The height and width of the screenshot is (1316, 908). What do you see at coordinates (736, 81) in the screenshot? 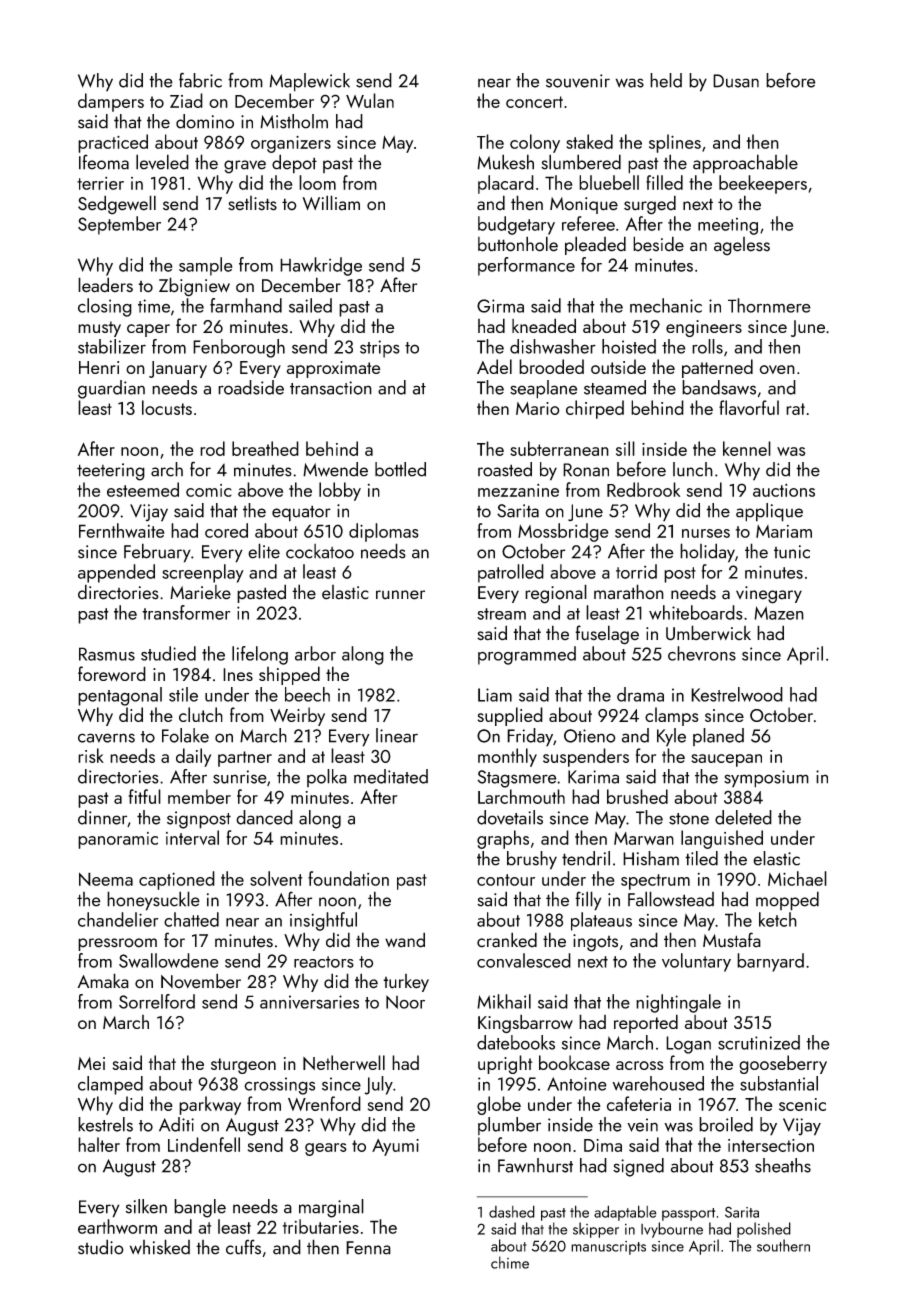
I see `Dusan` at bounding box center [736, 81].
